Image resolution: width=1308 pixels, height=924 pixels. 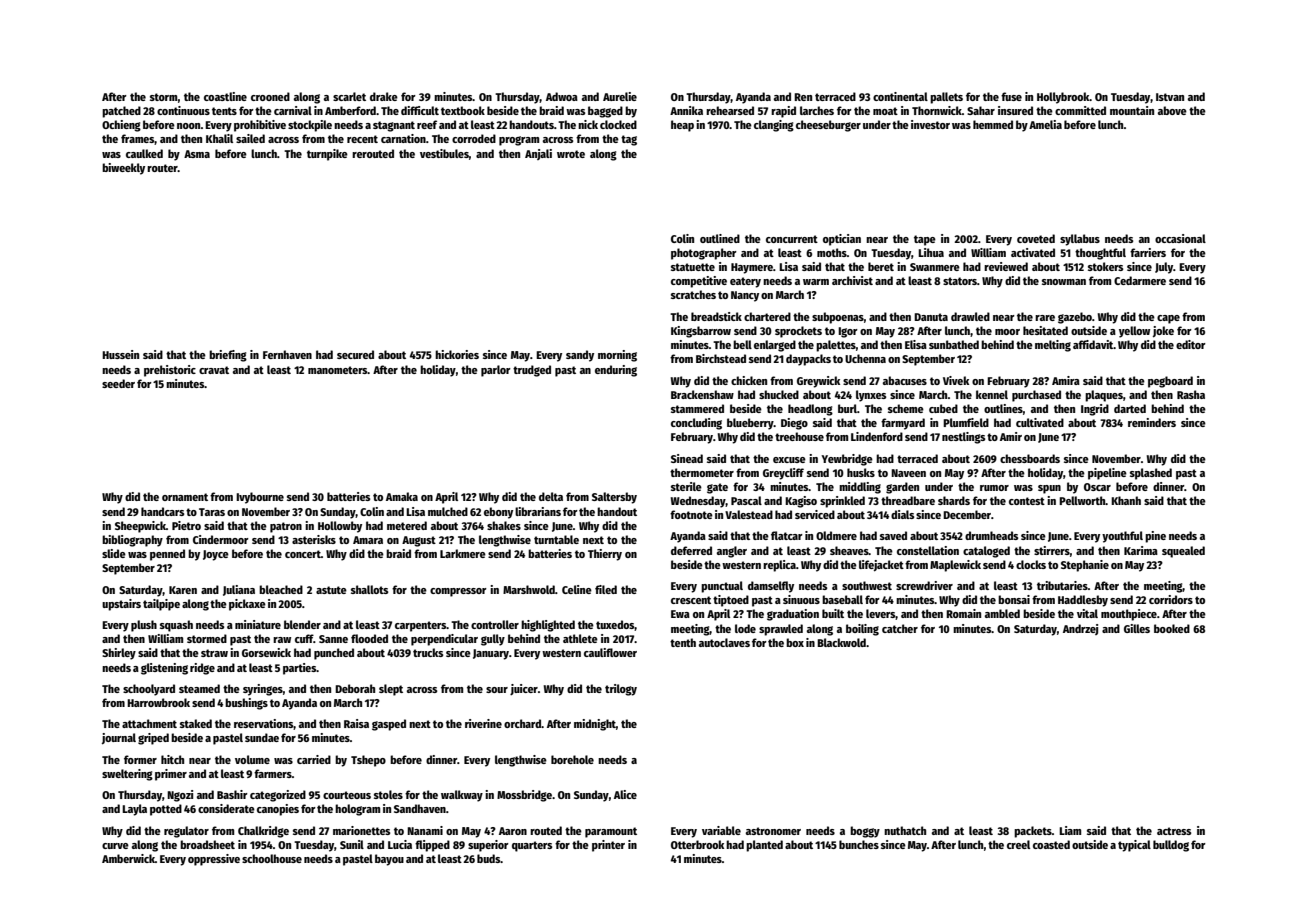 What do you see at coordinates (815, 514) in the screenshot?
I see `serviced` at bounding box center [815, 514].
